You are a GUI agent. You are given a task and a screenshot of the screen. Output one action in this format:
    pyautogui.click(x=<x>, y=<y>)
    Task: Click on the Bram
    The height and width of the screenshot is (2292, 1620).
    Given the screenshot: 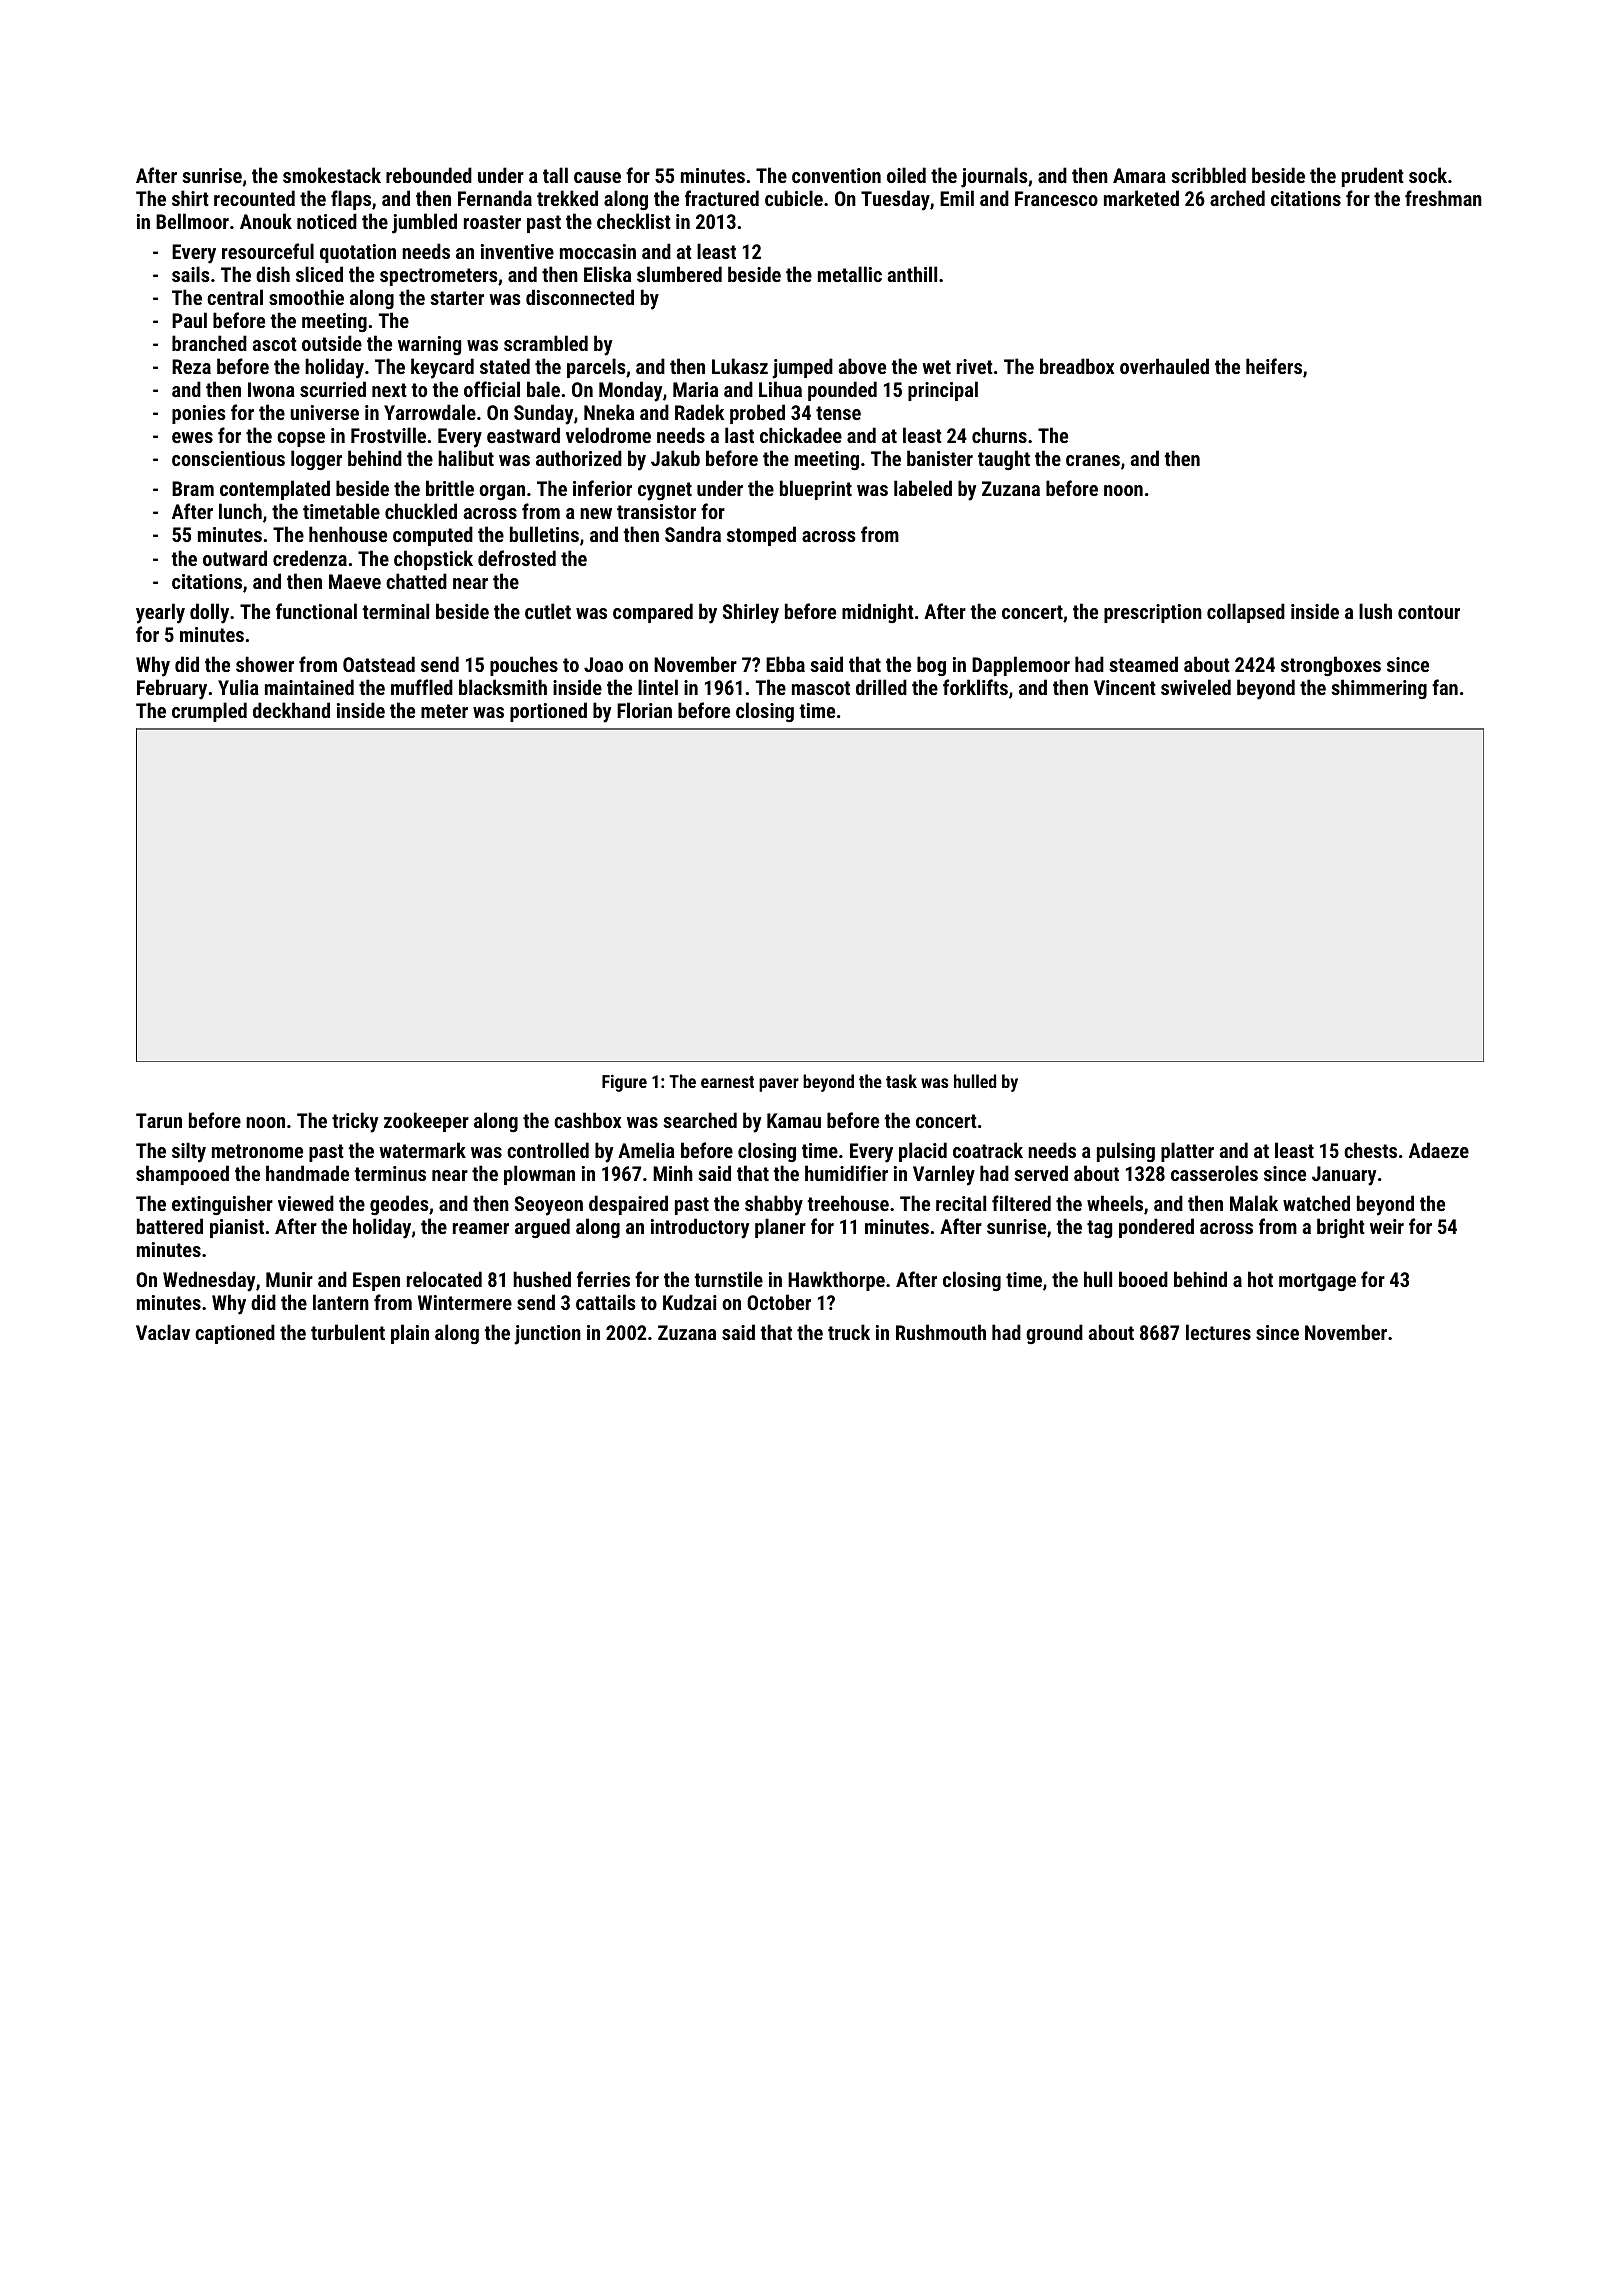 What is the action you would take?
    pyautogui.click(x=193, y=488)
